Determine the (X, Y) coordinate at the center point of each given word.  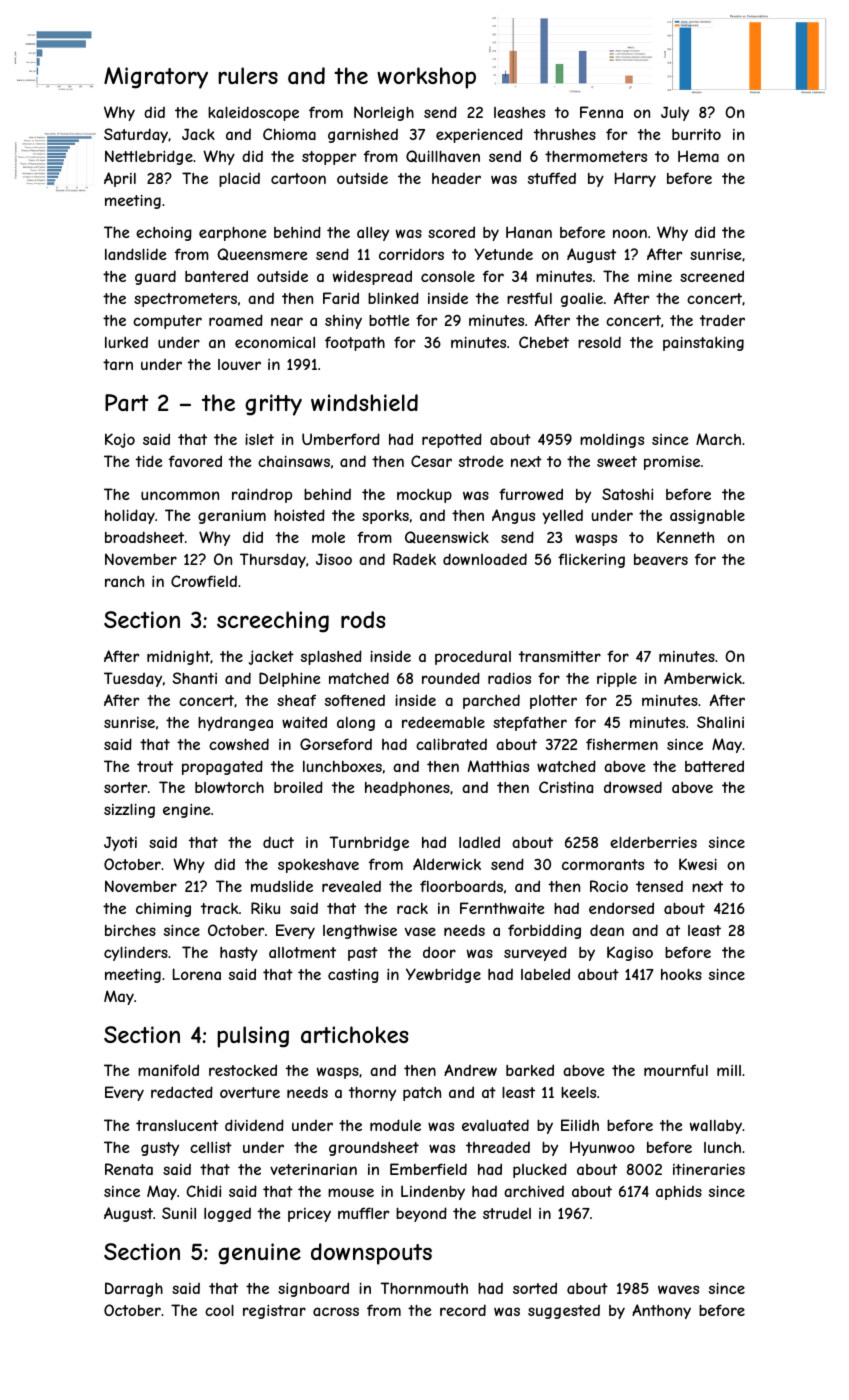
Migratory (156, 78)
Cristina (566, 787)
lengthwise (360, 932)
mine (655, 276)
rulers (248, 75)
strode (481, 461)
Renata (129, 1169)
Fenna (601, 112)
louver (239, 364)
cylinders (136, 953)
